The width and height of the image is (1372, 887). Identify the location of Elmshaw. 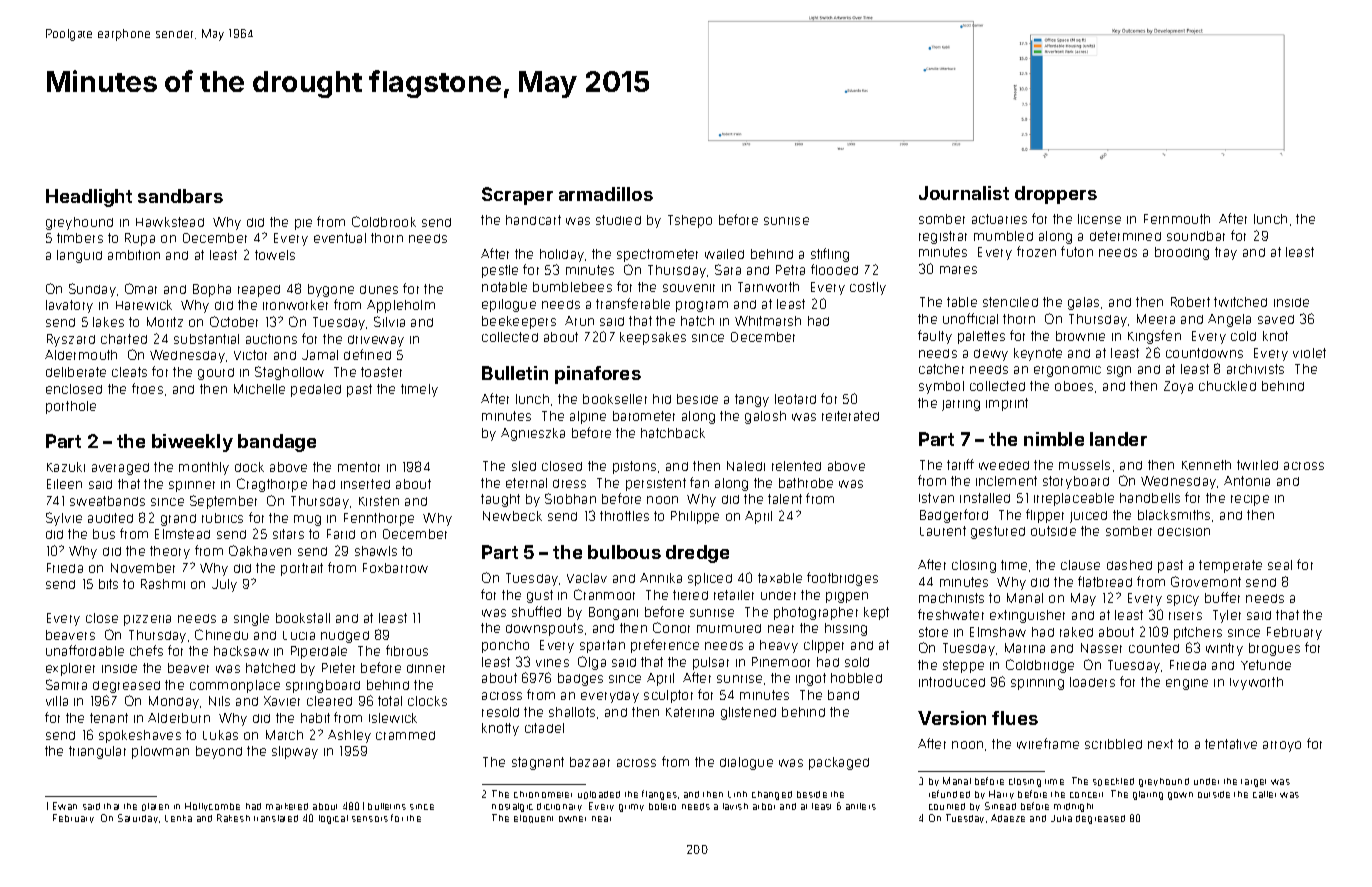
(998, 632).
